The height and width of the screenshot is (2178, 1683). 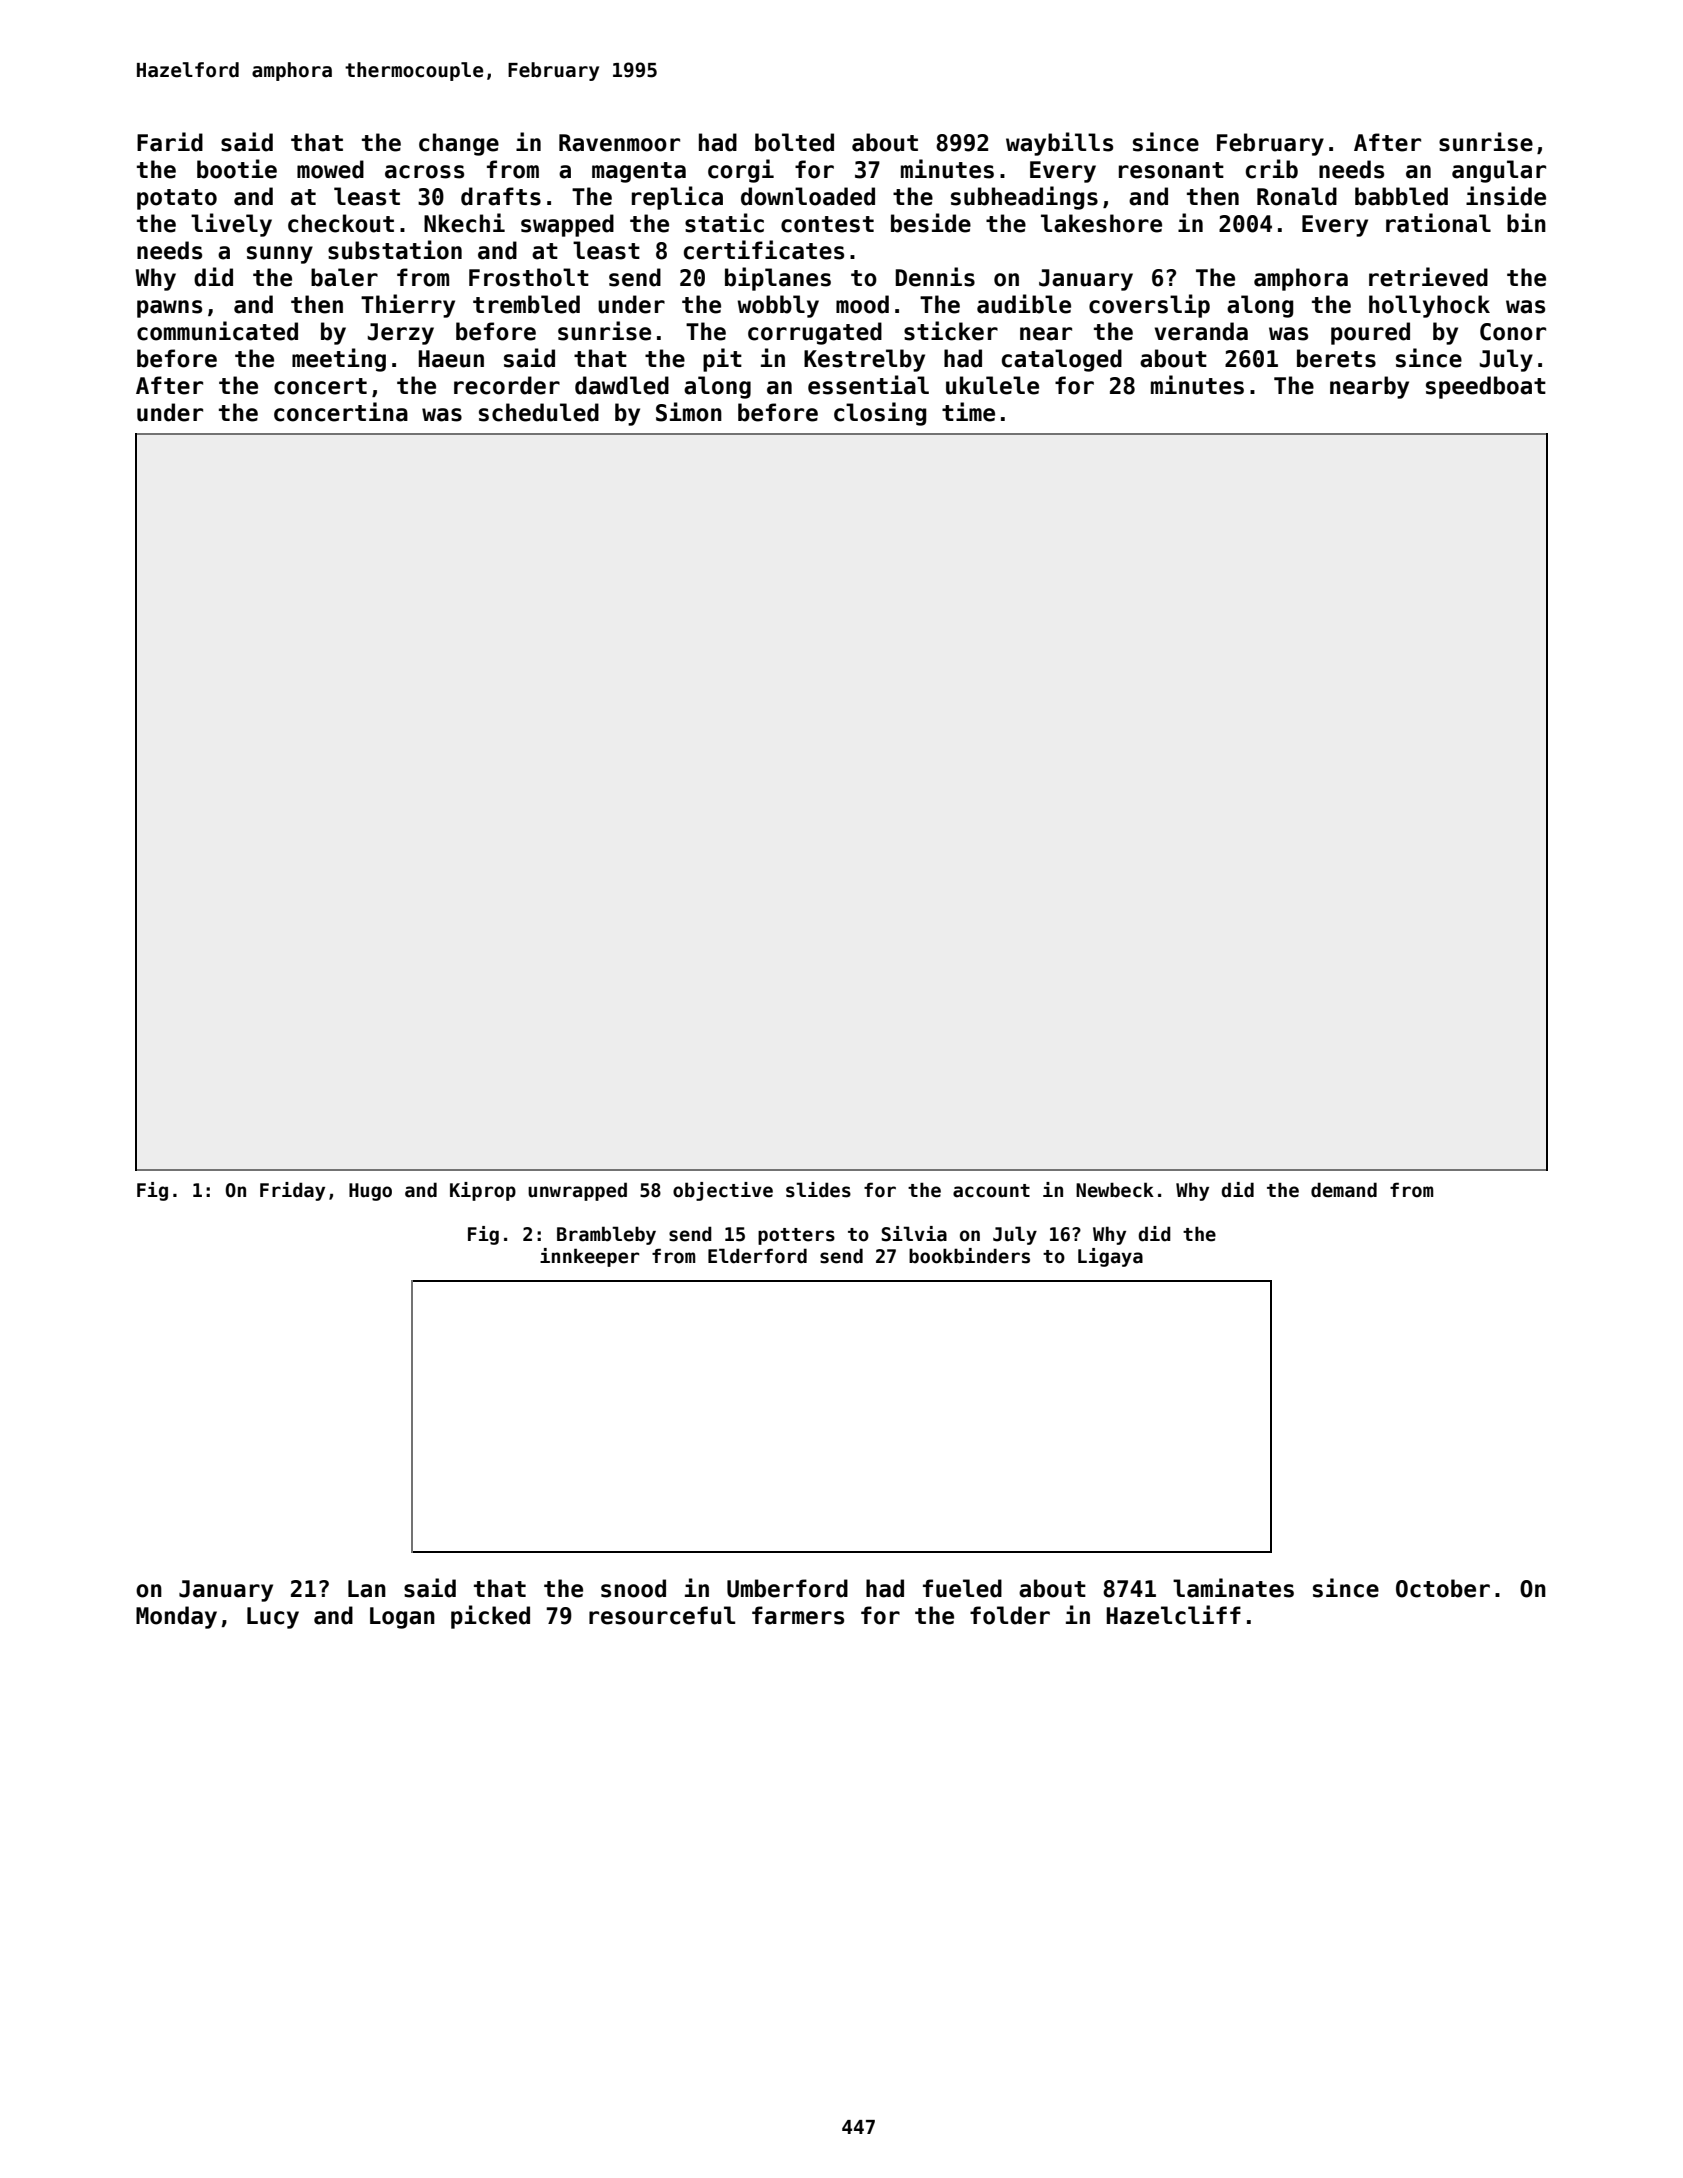 I want to click on Logan, so click(x=402, y=1618).
